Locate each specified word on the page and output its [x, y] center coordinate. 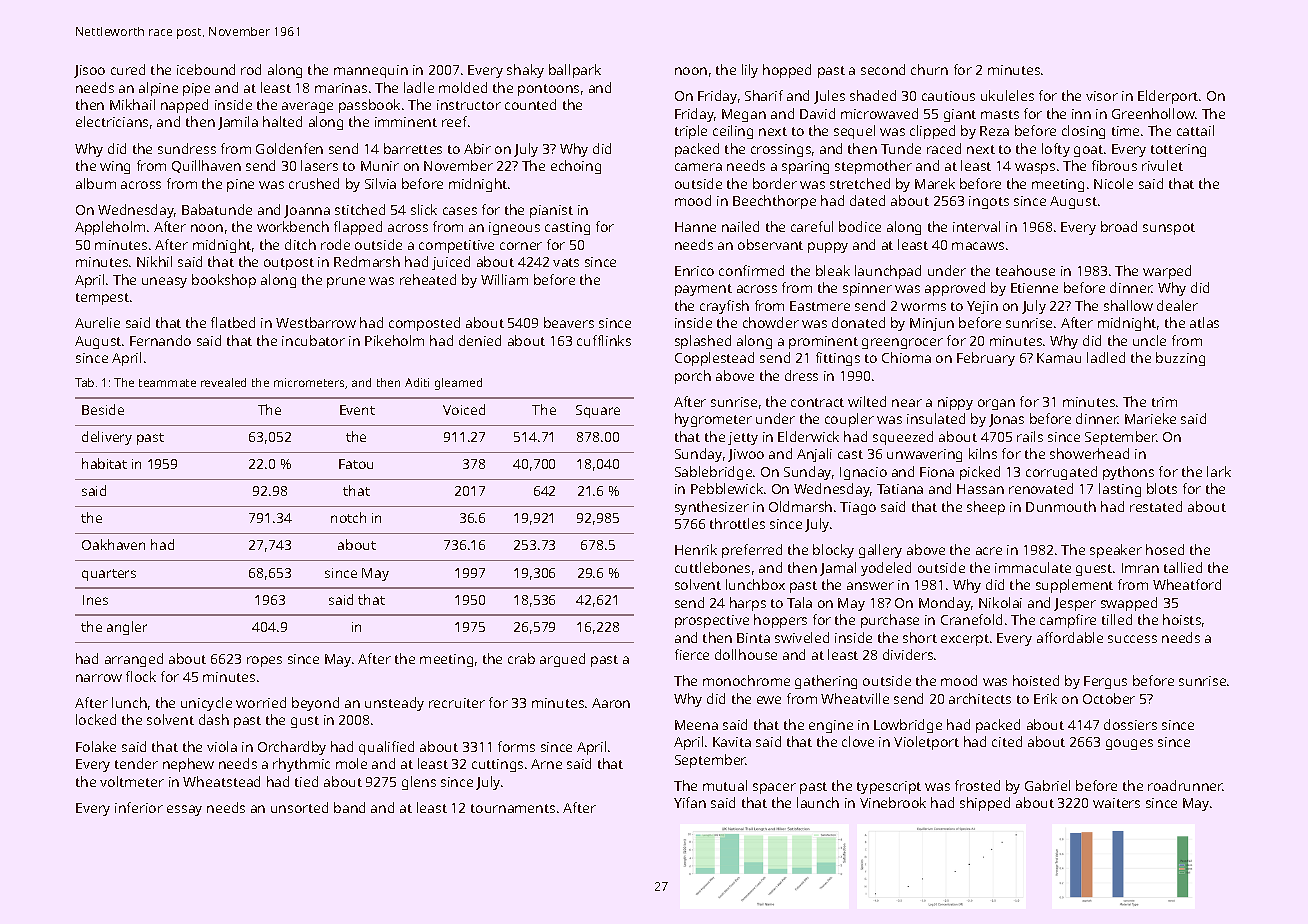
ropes [264, 661]
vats [566, 262]
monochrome [746, 680]
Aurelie [97, 322]
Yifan [690, 802]
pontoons [548, 90]
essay [184, 810]
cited [1007, 741]
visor [1102, 96]
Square [598, 411]
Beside [103, 409]
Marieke [1150, 418]
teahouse [1025, 270]
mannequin [371, 71]
